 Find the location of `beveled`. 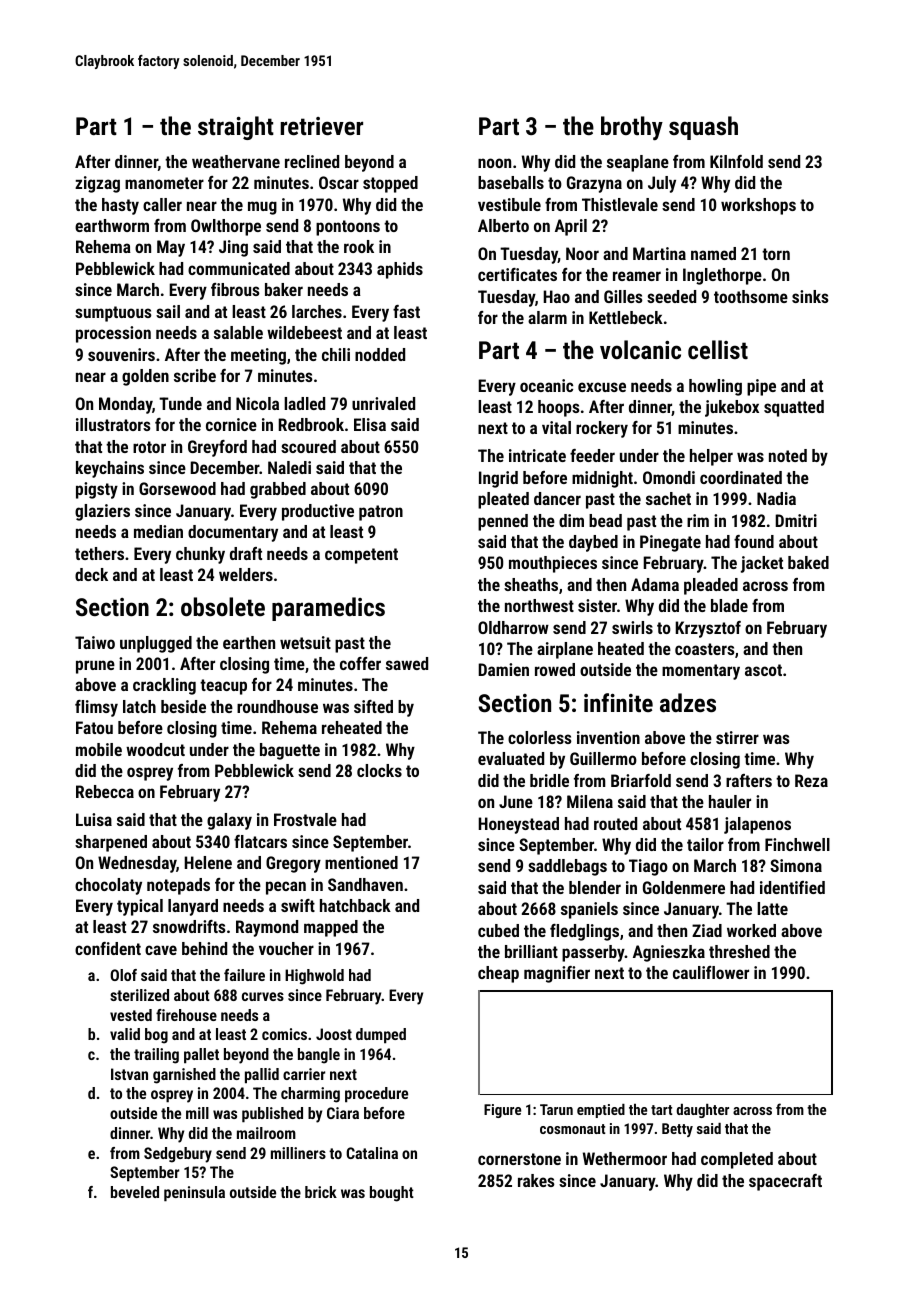

beveled is located at coordinates (135, 1192).
